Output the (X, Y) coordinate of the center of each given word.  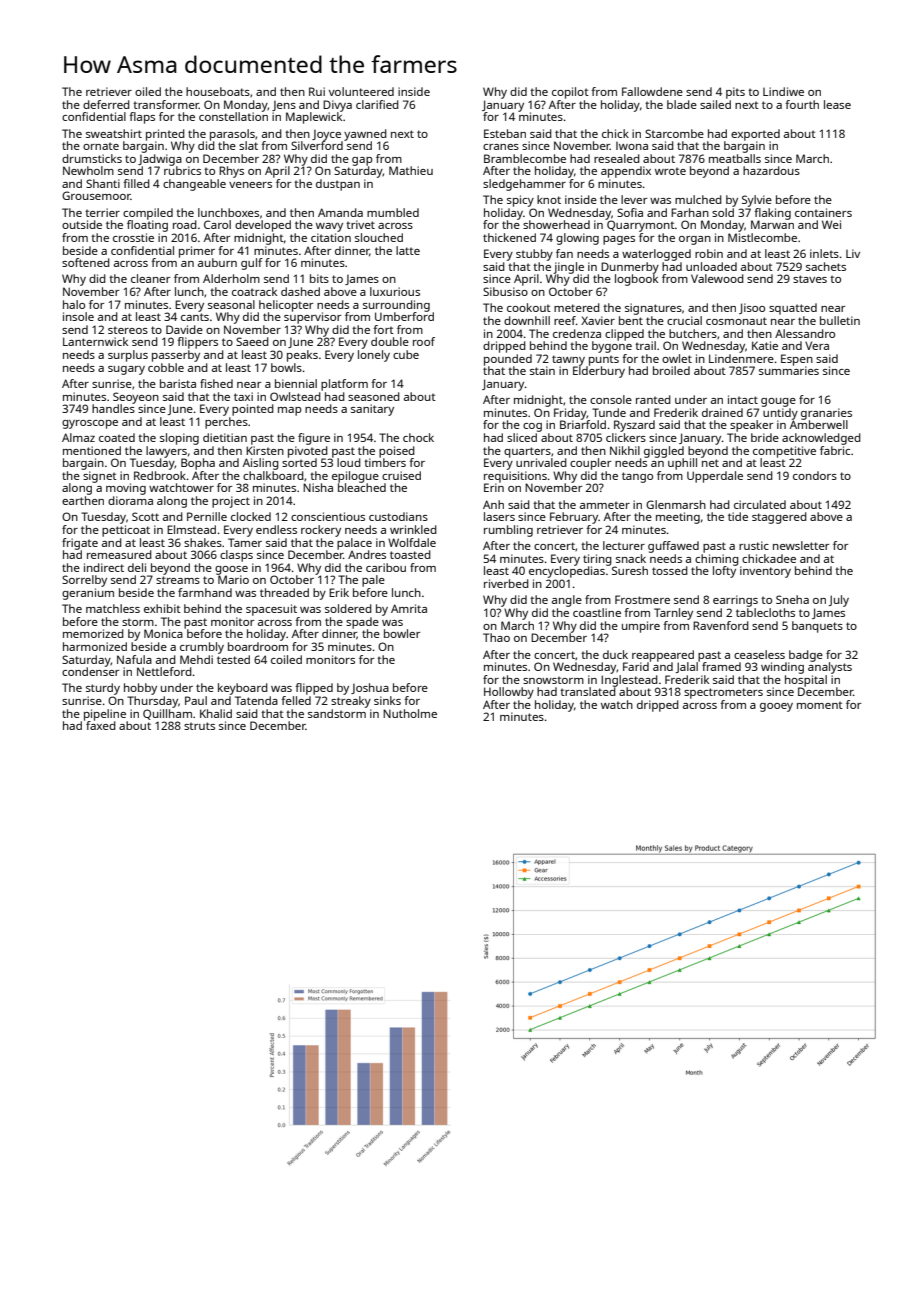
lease (837, 104)
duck (615, 654)
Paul (196, 700)
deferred (106, 104)
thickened (509, 237)
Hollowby (509, 693)
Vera (817, 345)
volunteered (361, 91)
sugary (126, 370)
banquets (817, 627)
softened (86, 262)
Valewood (717, 278)
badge (806, 656)
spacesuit (271, 610)
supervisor (312, 318)
